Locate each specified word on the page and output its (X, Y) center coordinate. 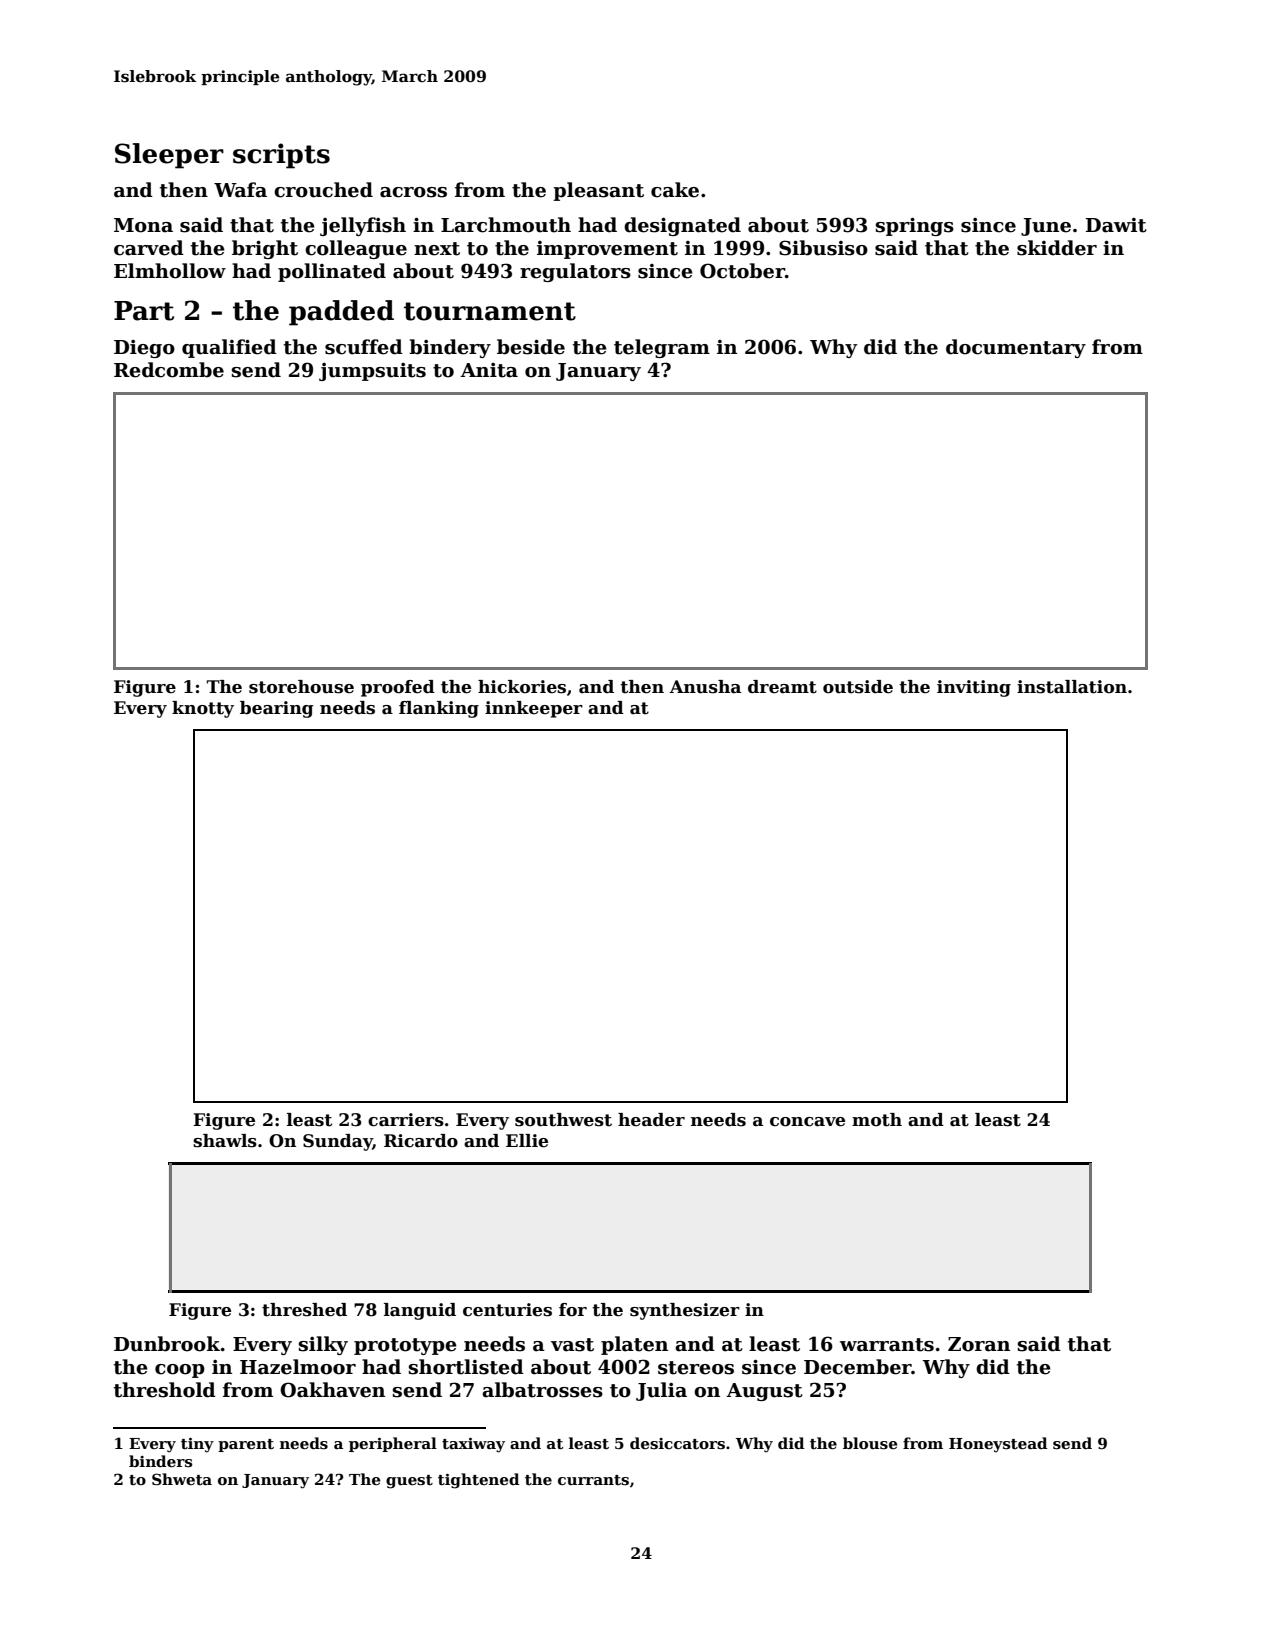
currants (593, 1480)
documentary (1016, 348)
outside (858, 687)
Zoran (979, 1344)
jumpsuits (372, 372)
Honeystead (998, 1445)
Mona (143, 225)
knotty (203, 709)
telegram (662, 348)
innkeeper (534, 709)
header (651, 1120)
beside (531, 347)
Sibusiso (823, 248)
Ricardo (421, 1141)
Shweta (182, 1479)
